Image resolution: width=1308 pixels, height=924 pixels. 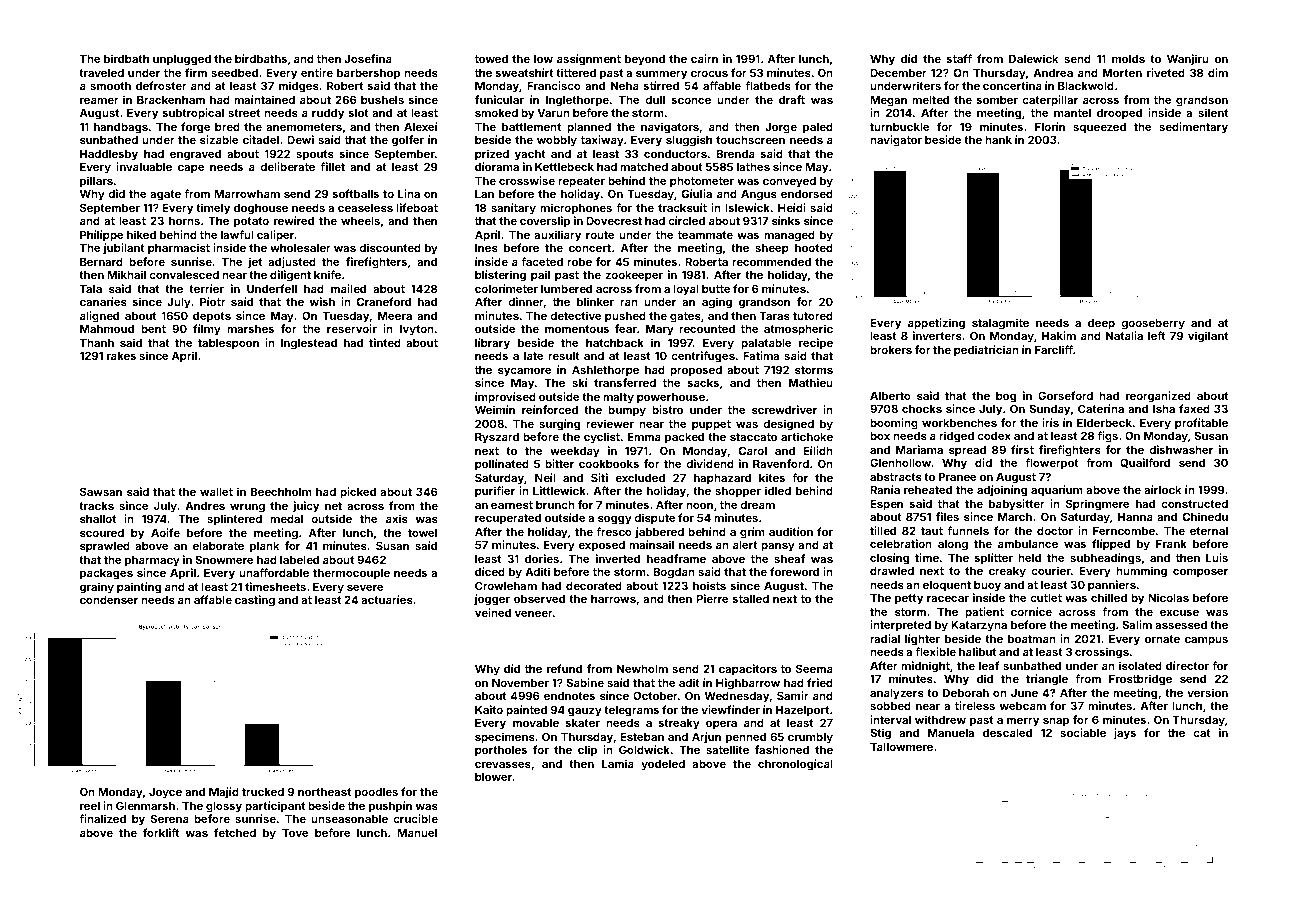 What do you see at coordinates (1193, 128) in the screenshot?
I see `sedimentary` at bounding box center [1193, 128].
